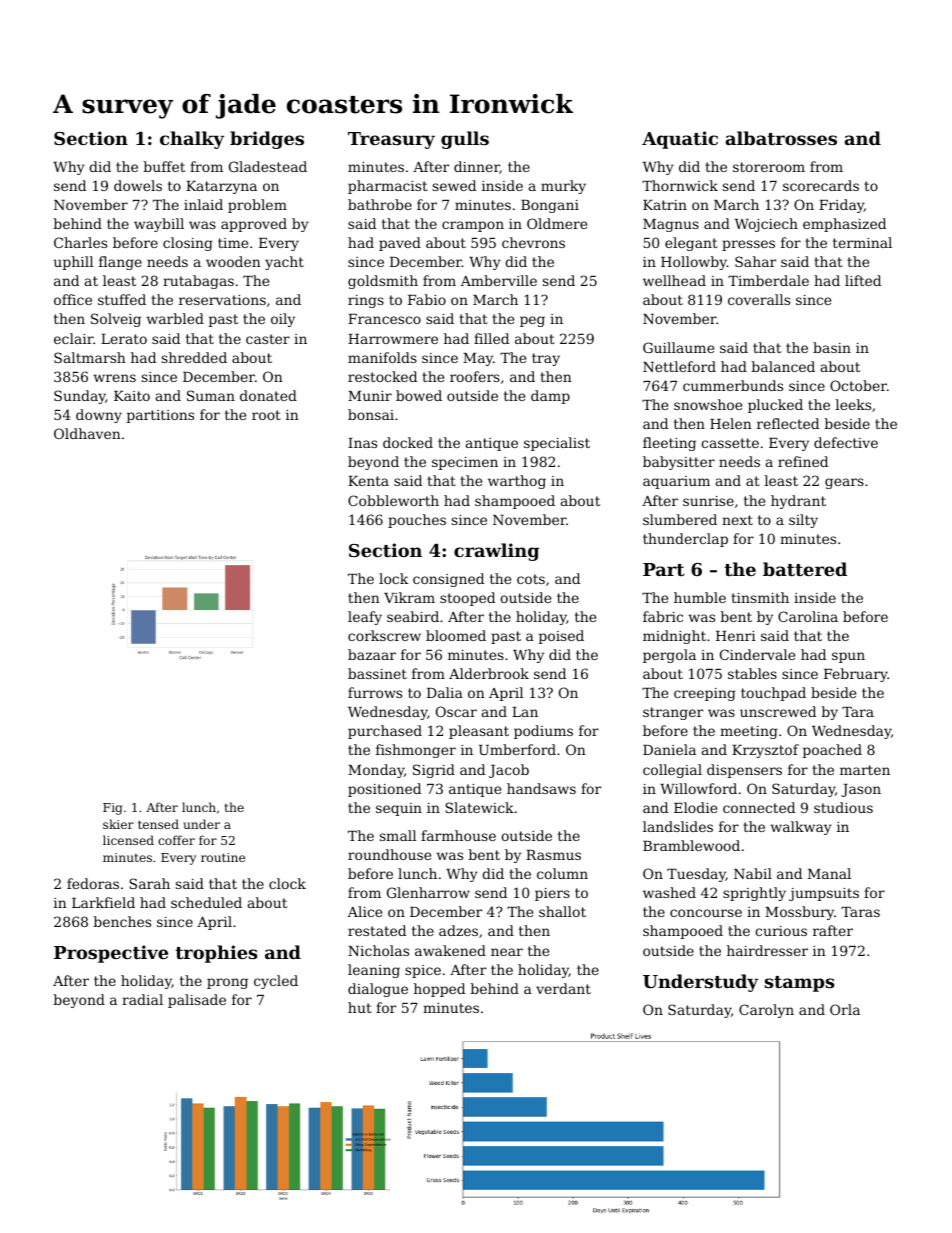 The width and height of the screenshot is (952, 1233). What do you see at coordinates (673, 713) in the screenshot?
I see `stranger` at bounding box center [673, 713].
